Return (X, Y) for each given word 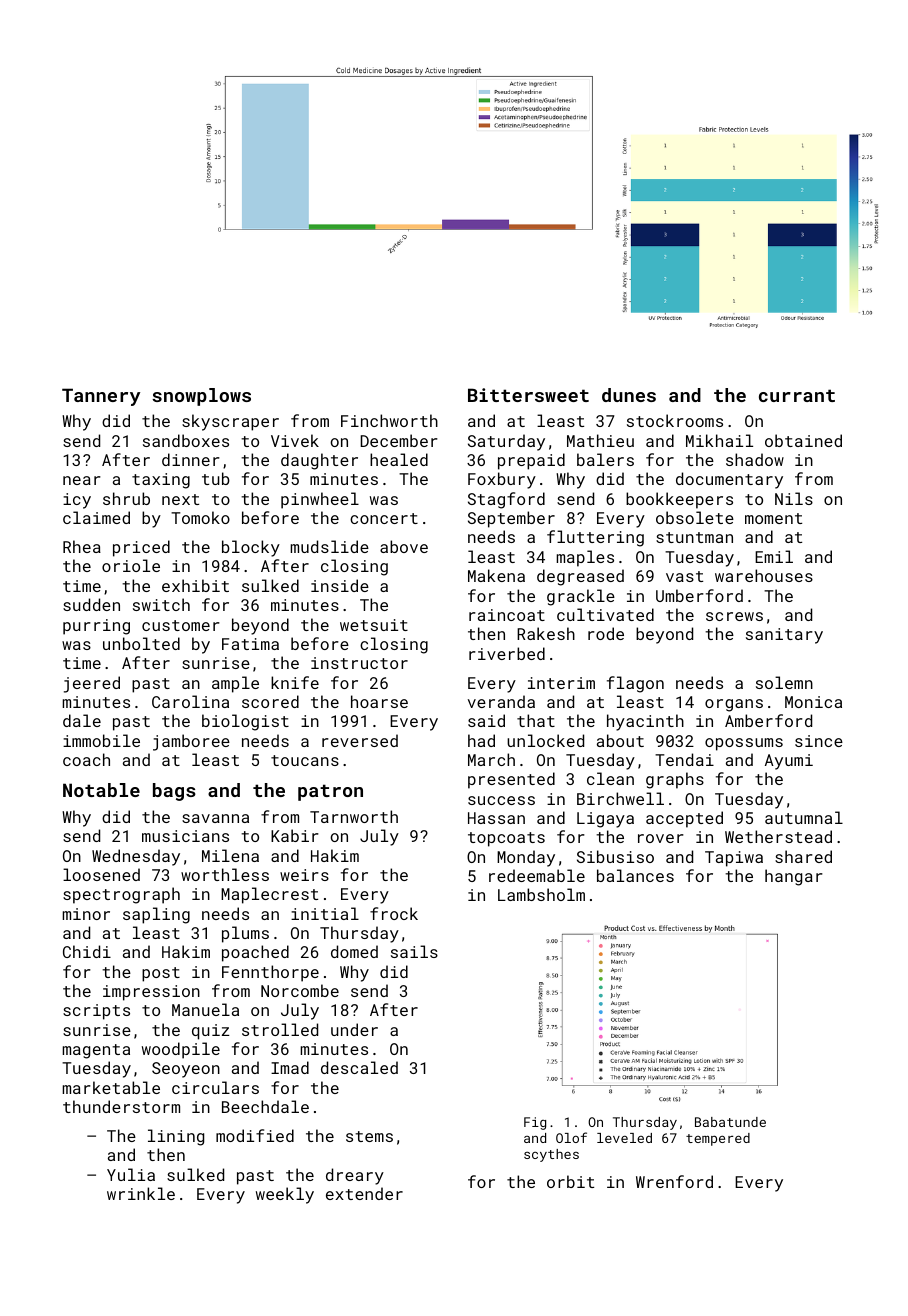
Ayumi (789, 762)
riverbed (507, 653)
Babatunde (730, 1122)
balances (635, 875)
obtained (803, 440)
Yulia (131, 1174)
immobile (101, 740)
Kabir (295, 835)
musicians (185, 836)
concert (384, 518)
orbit (570, 1181)
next (180, 499)
